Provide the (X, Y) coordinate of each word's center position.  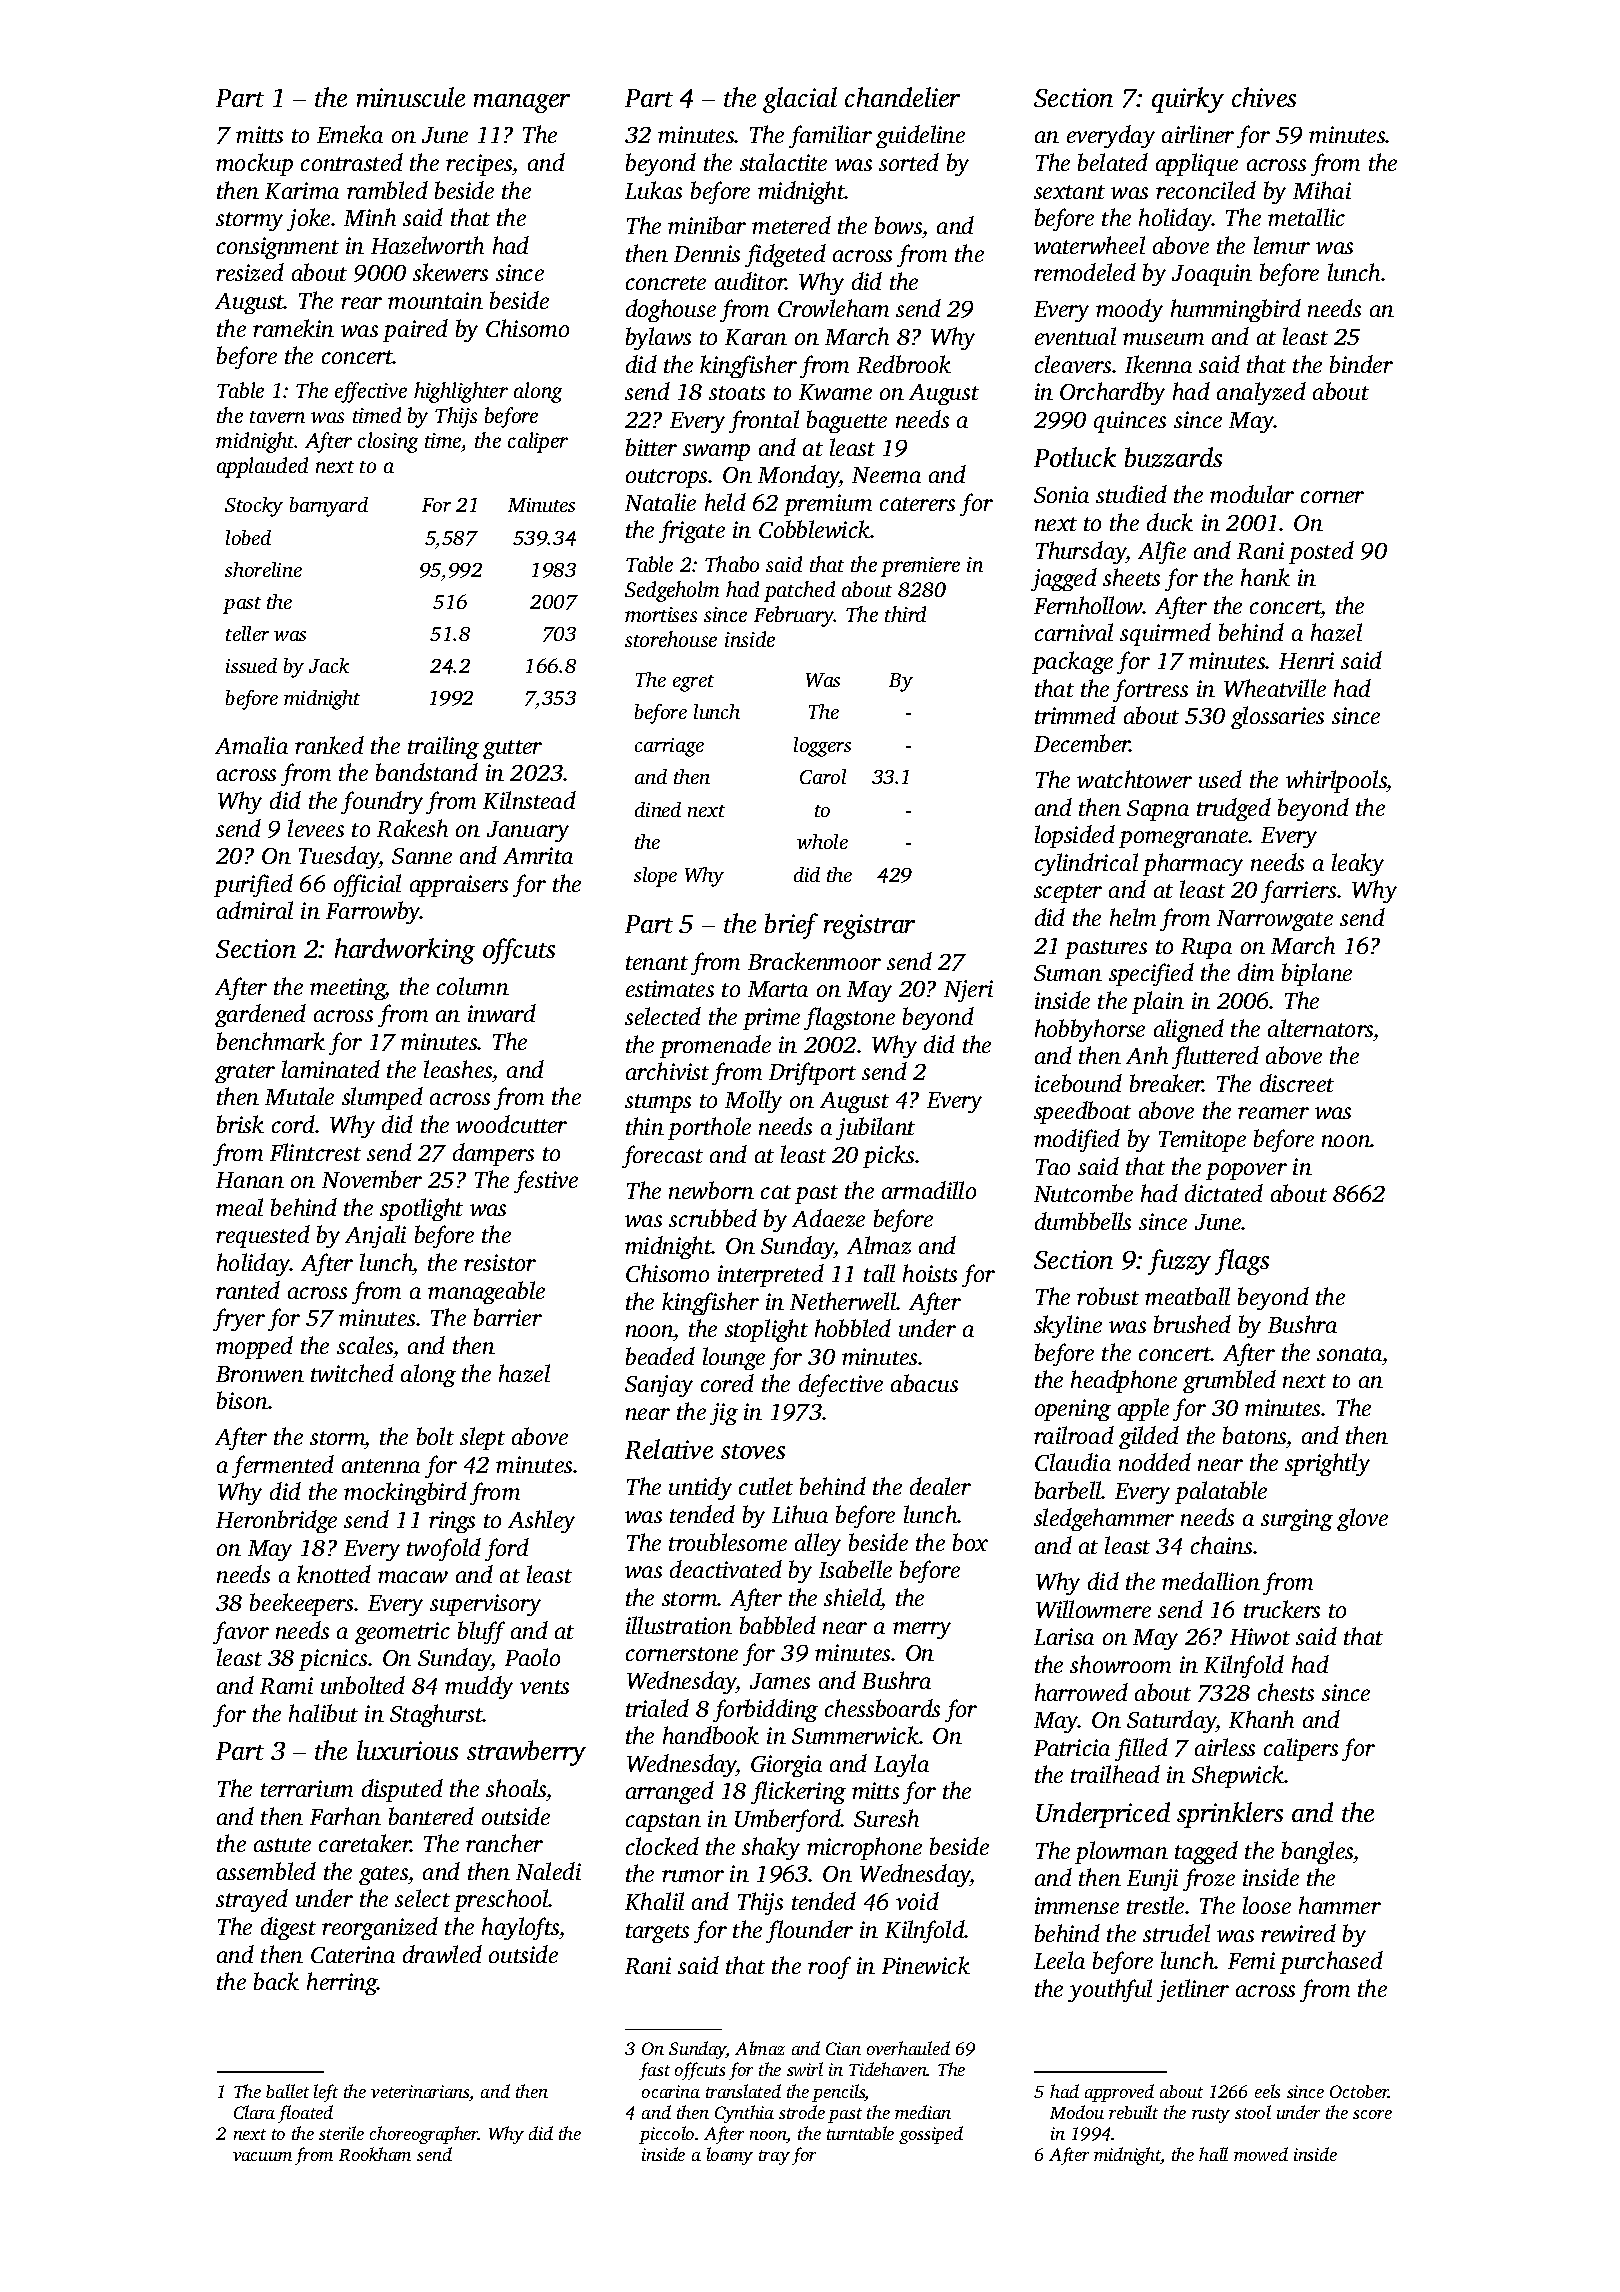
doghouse (671, 310)
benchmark (271, 1041)
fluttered (1215, 1057)
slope (655, 877)
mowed (1261, 2154)
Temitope (1202, 1141)
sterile (341, 2133)
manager (522, 103)
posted (1321, 552)
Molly (753, 1101)
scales (365, 1345)
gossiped (931, 2135)
